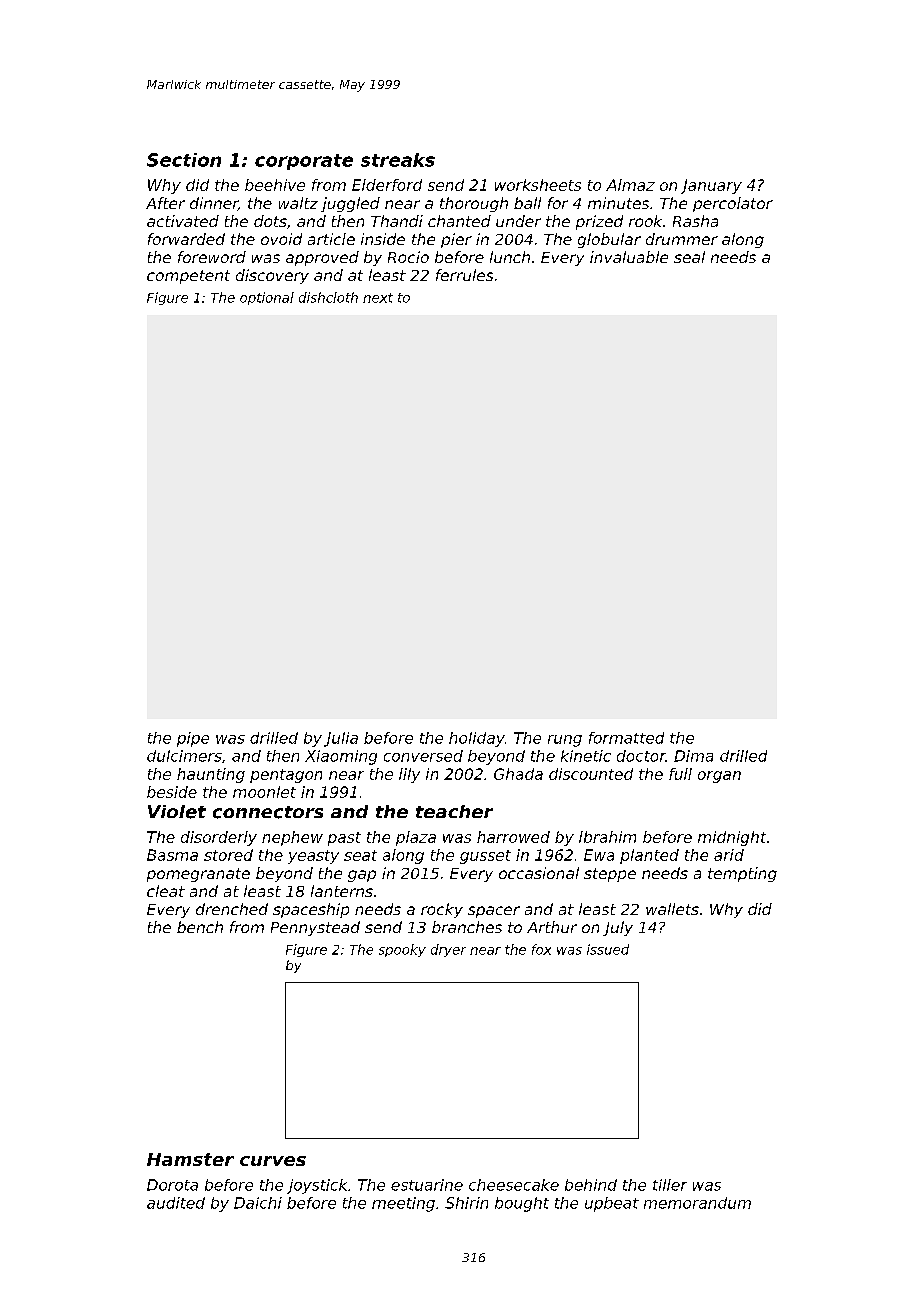 The image size is (924, 1311). Describe the element at coordinates (608, 949) in the page. I see `issued` at that location.
